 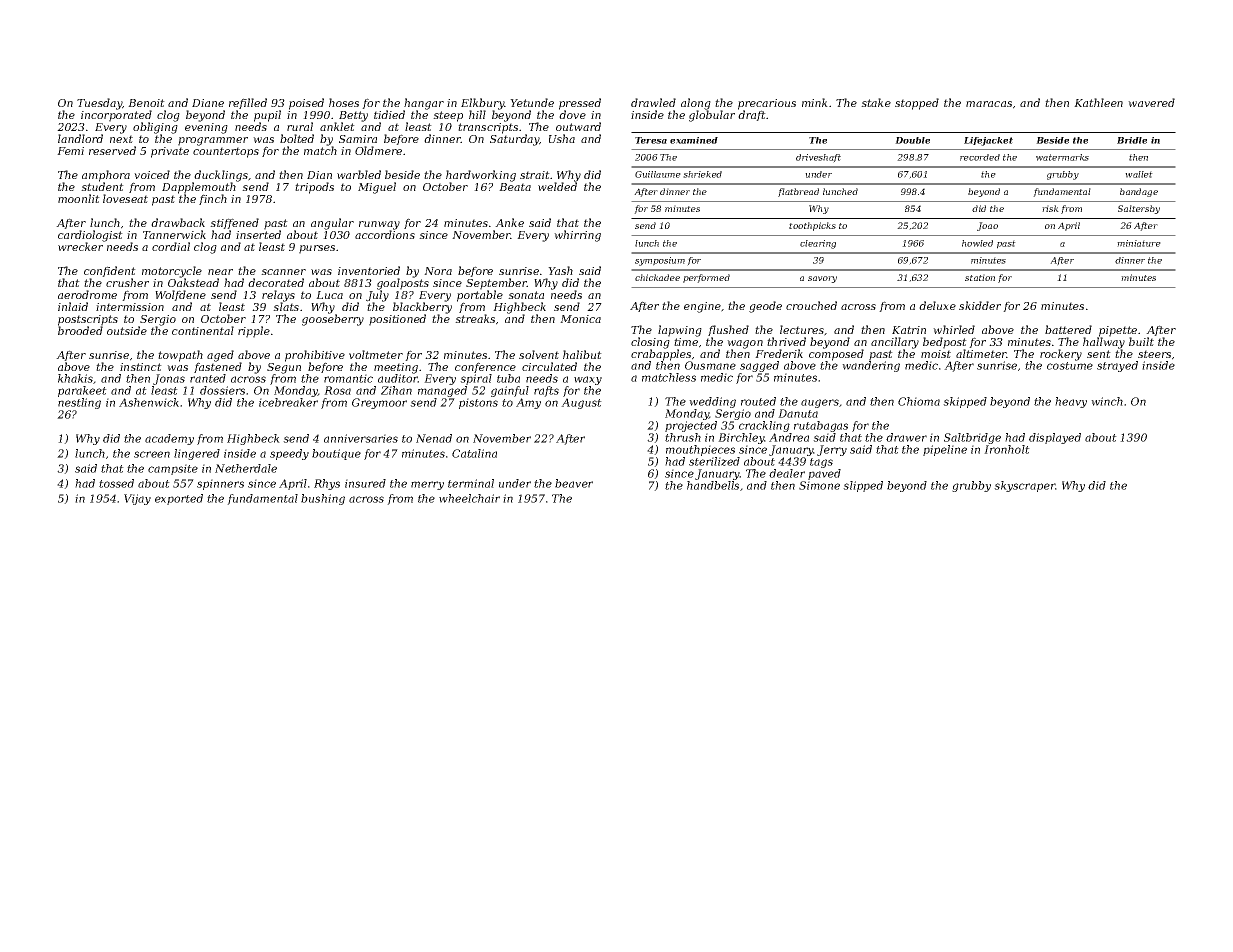 I want to click on Wolfdene, so click(x=180, y=295).
